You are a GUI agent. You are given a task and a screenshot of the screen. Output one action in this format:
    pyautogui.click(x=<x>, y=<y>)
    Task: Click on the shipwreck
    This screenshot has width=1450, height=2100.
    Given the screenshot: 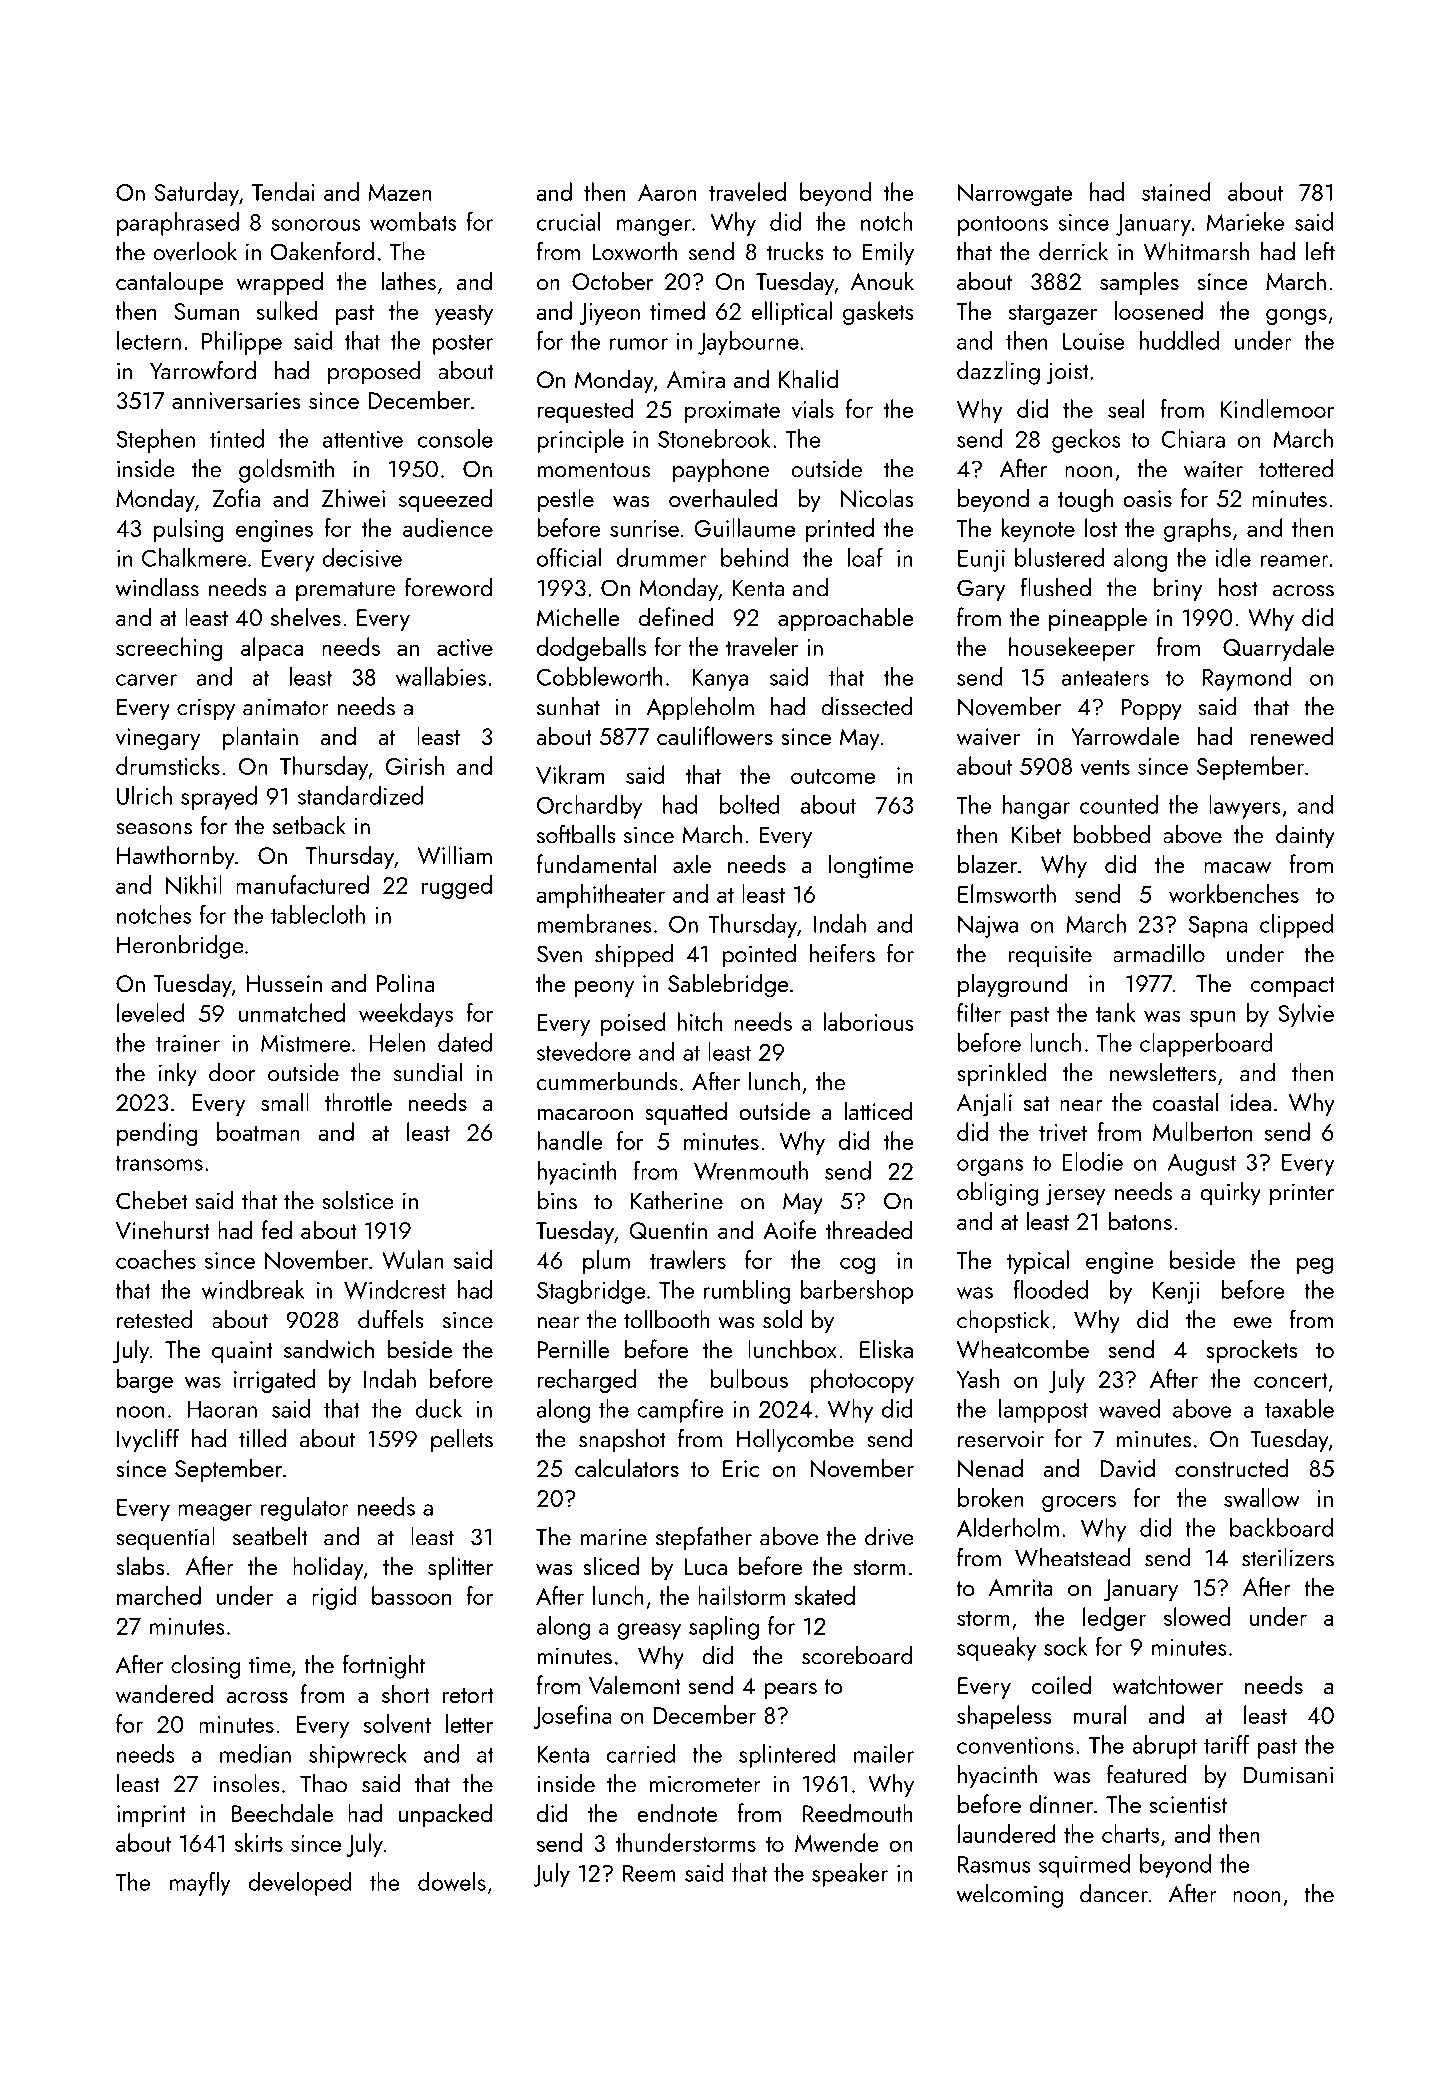 What is the action you would take?
    pyautogui.click(x=358, y=1756)
